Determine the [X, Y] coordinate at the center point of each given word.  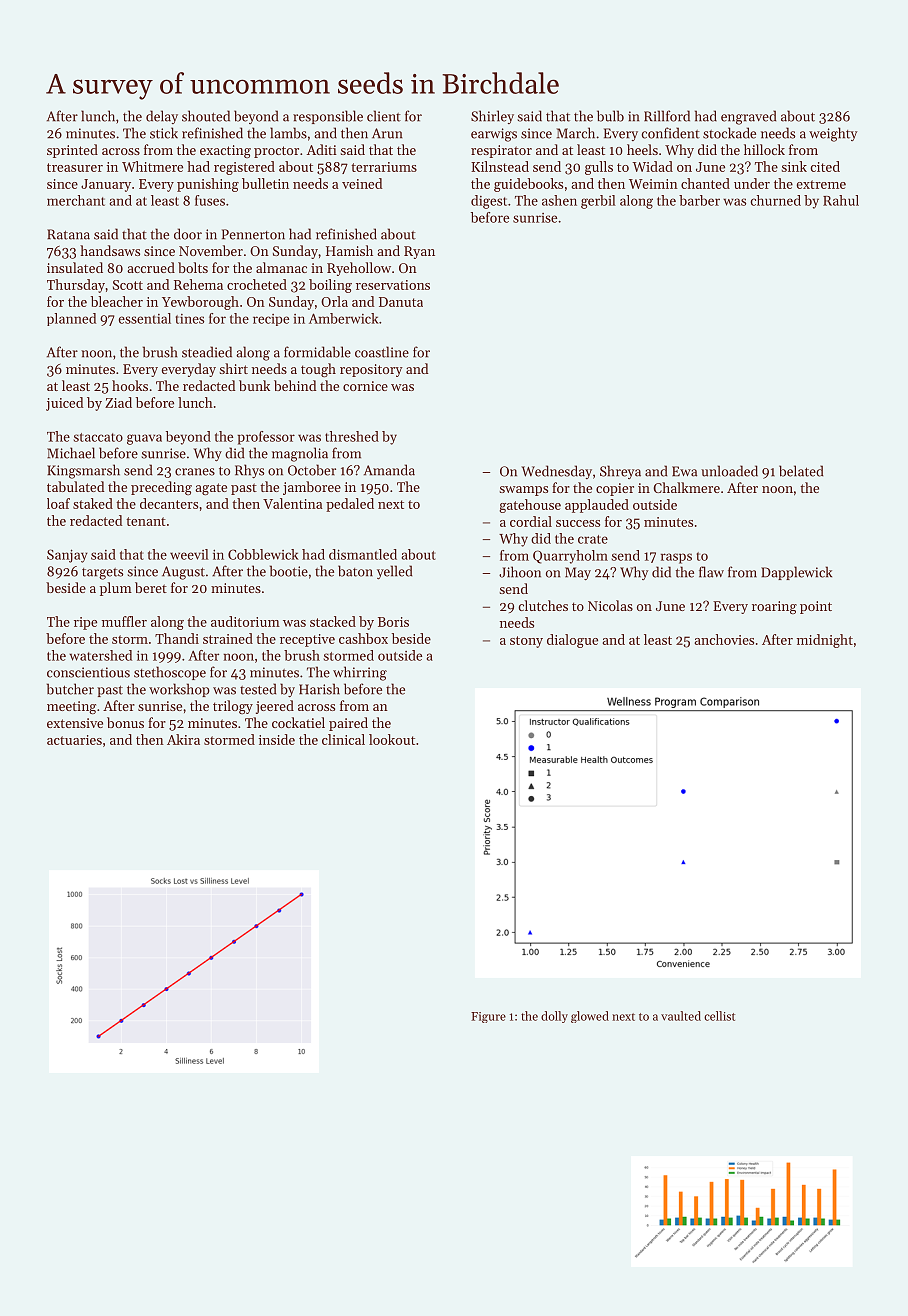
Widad [652, 166]
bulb [610, 116]
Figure [488, 1017]
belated [801, 471]
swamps [523, 491]
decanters [169, 503]
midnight [825, 641]
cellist [719, 1016]
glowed [590, 1017]
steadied [207, 352]
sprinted [72, 151]
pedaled [350, 505]
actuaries [74, 740]
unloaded [729, 471]
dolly [554, 1017]
